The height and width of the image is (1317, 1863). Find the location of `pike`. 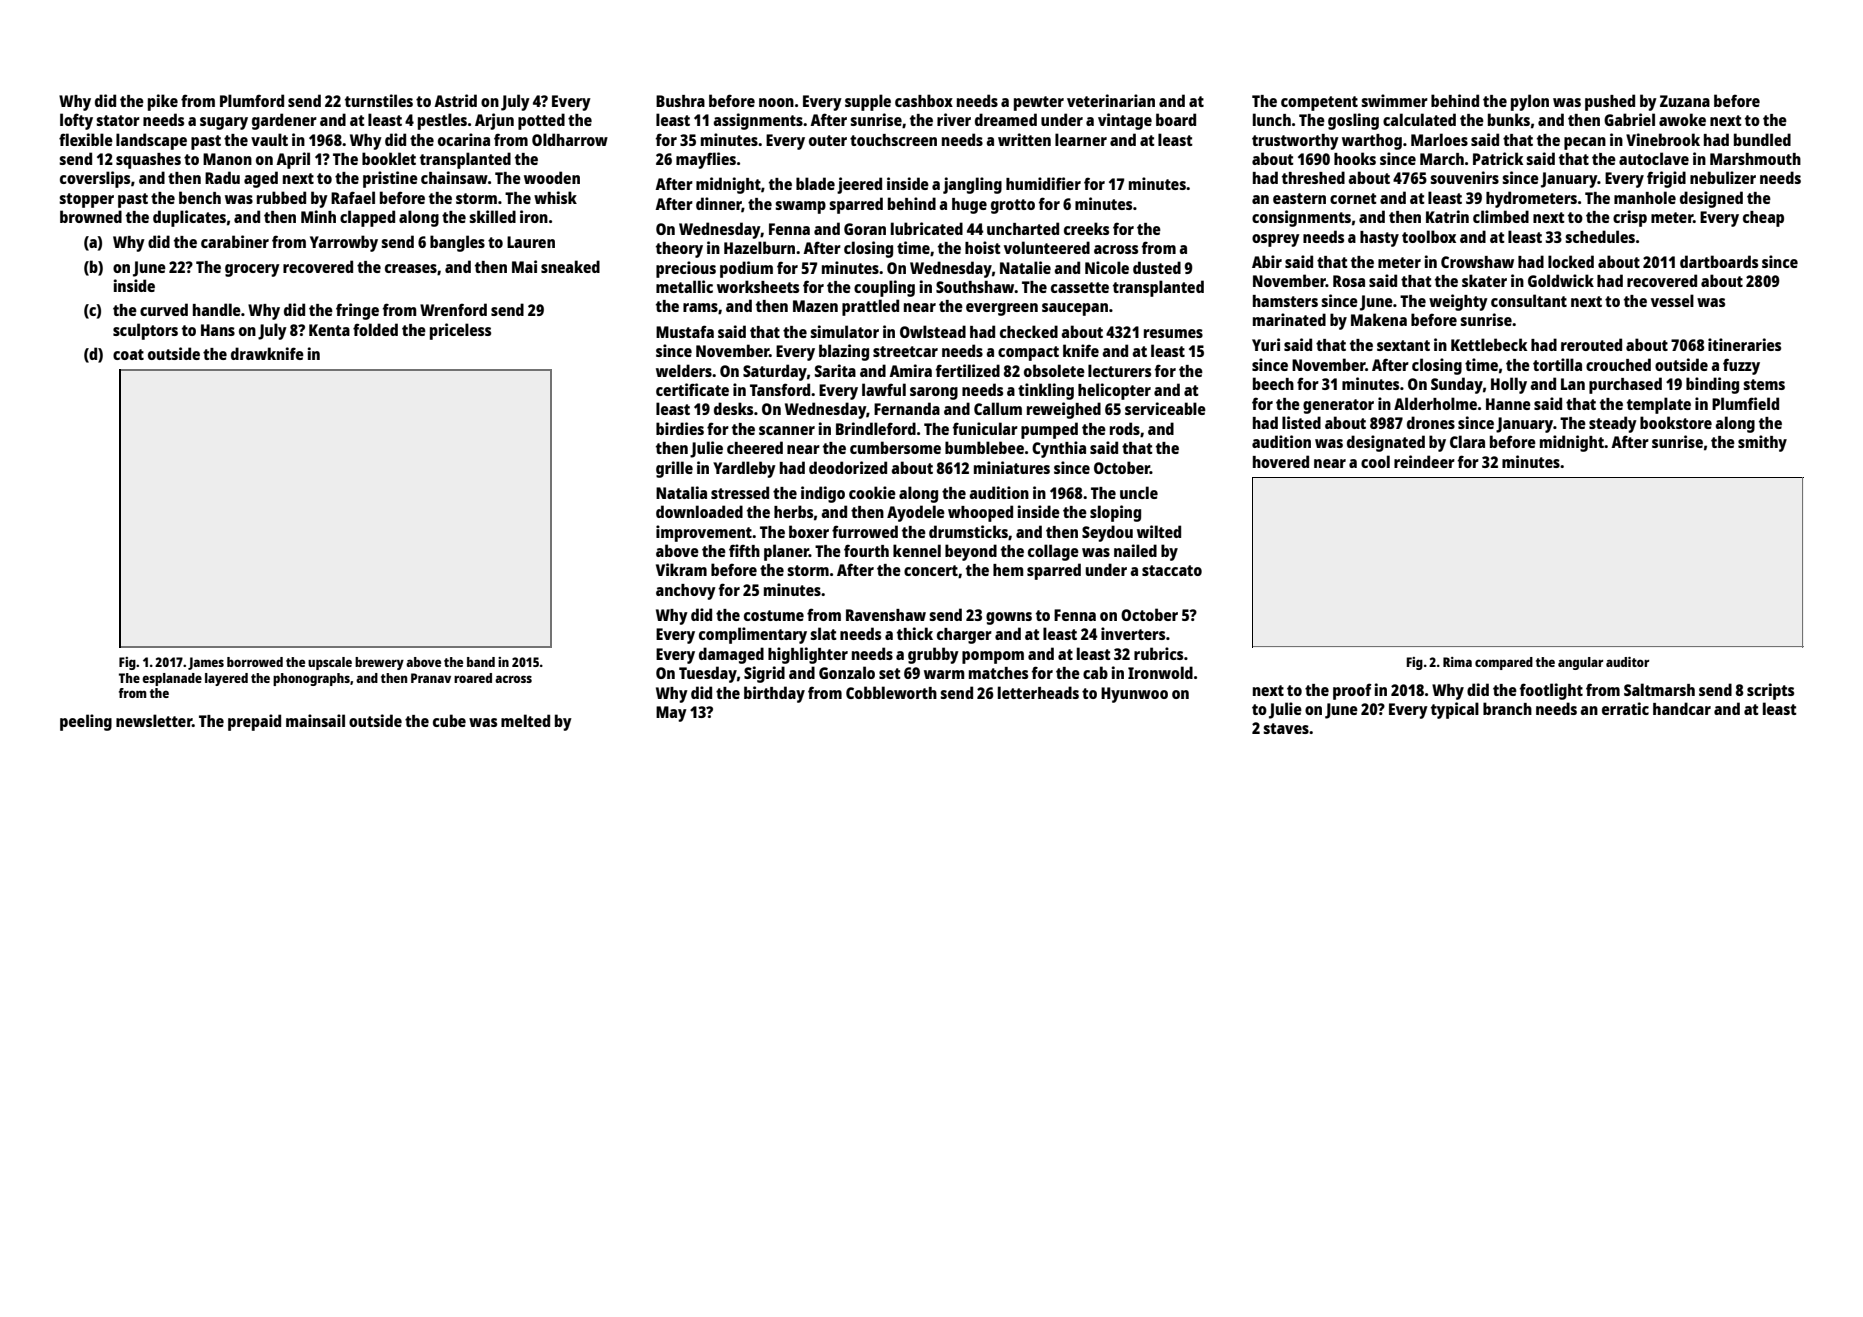

pike is located at coordinates (163, 102).
